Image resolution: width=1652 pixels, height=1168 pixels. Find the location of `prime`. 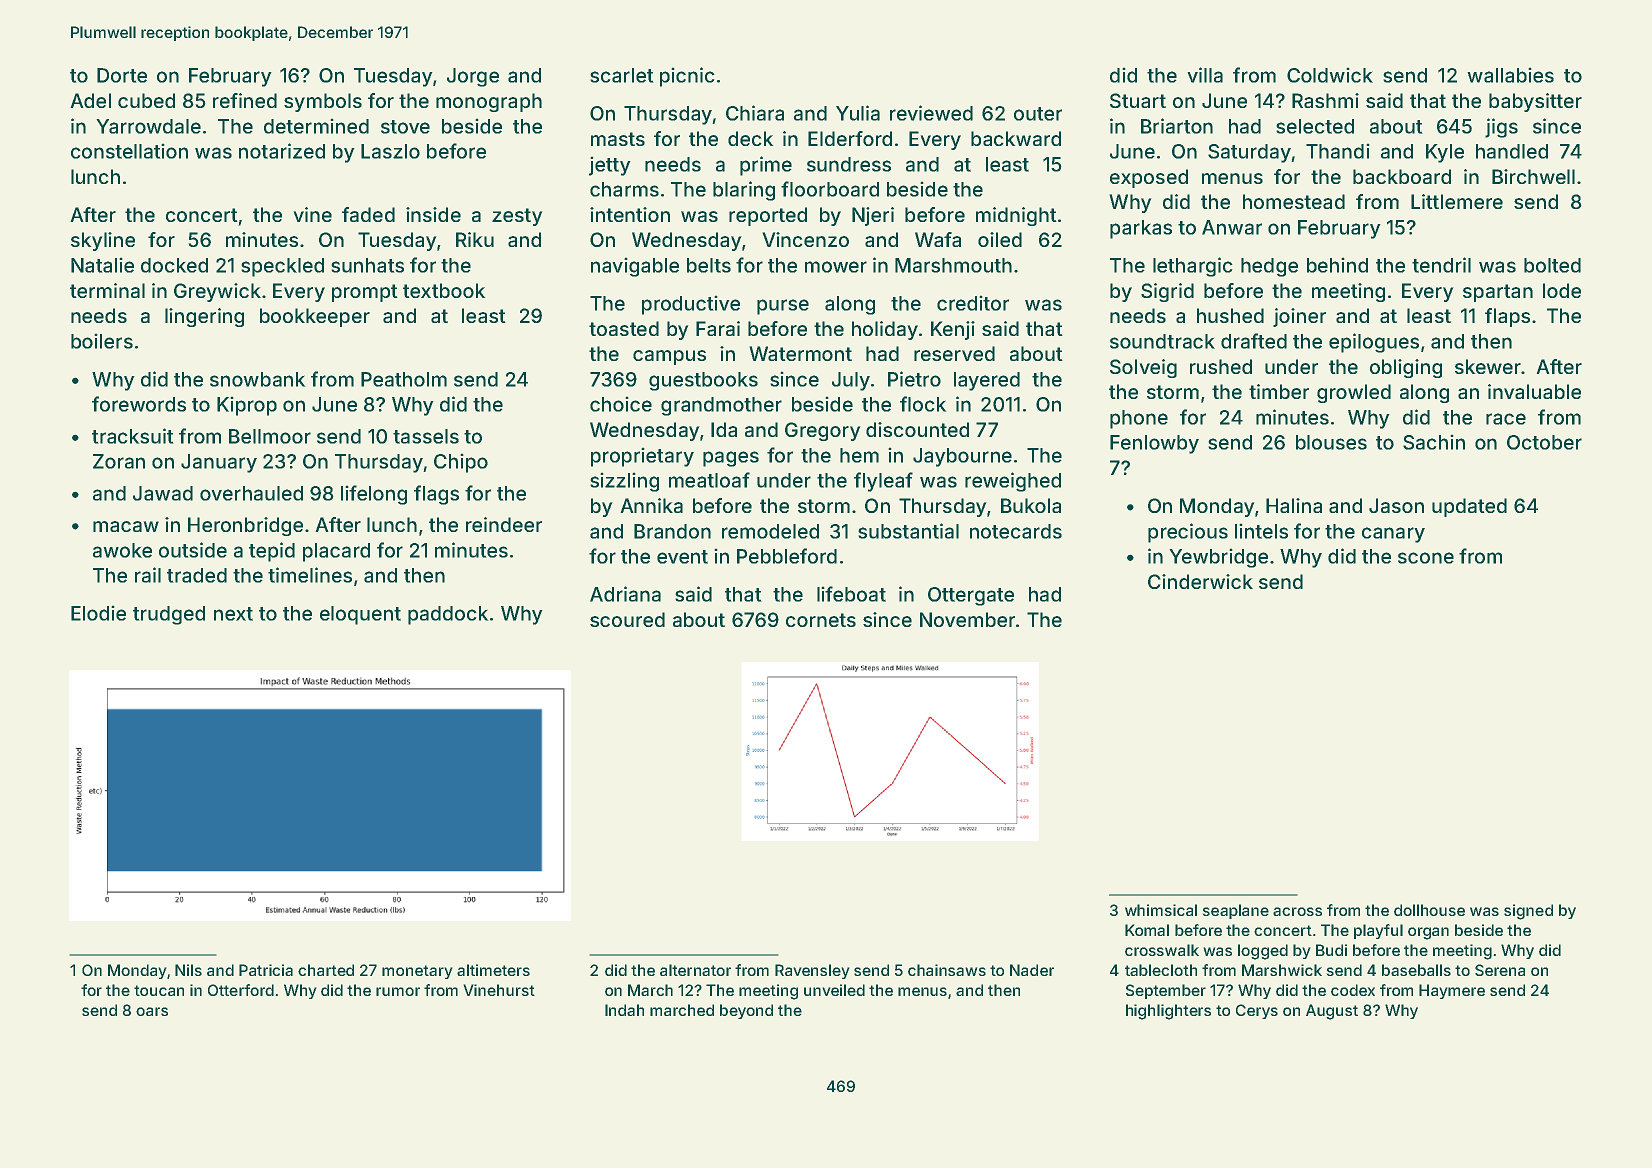

prime is located at coordinates (766, 166).
